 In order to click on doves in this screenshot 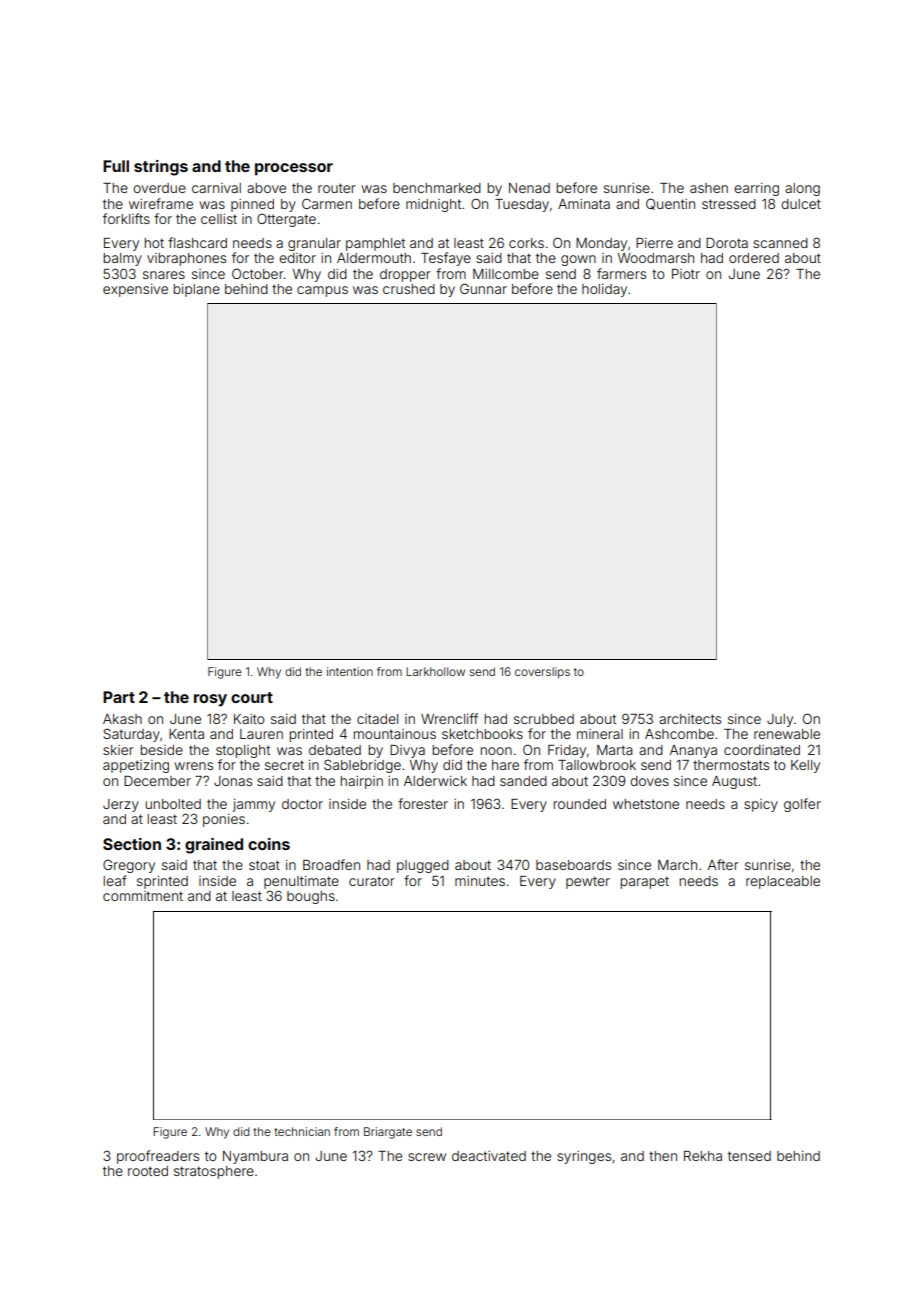, I will do `click(649, 781)`.
